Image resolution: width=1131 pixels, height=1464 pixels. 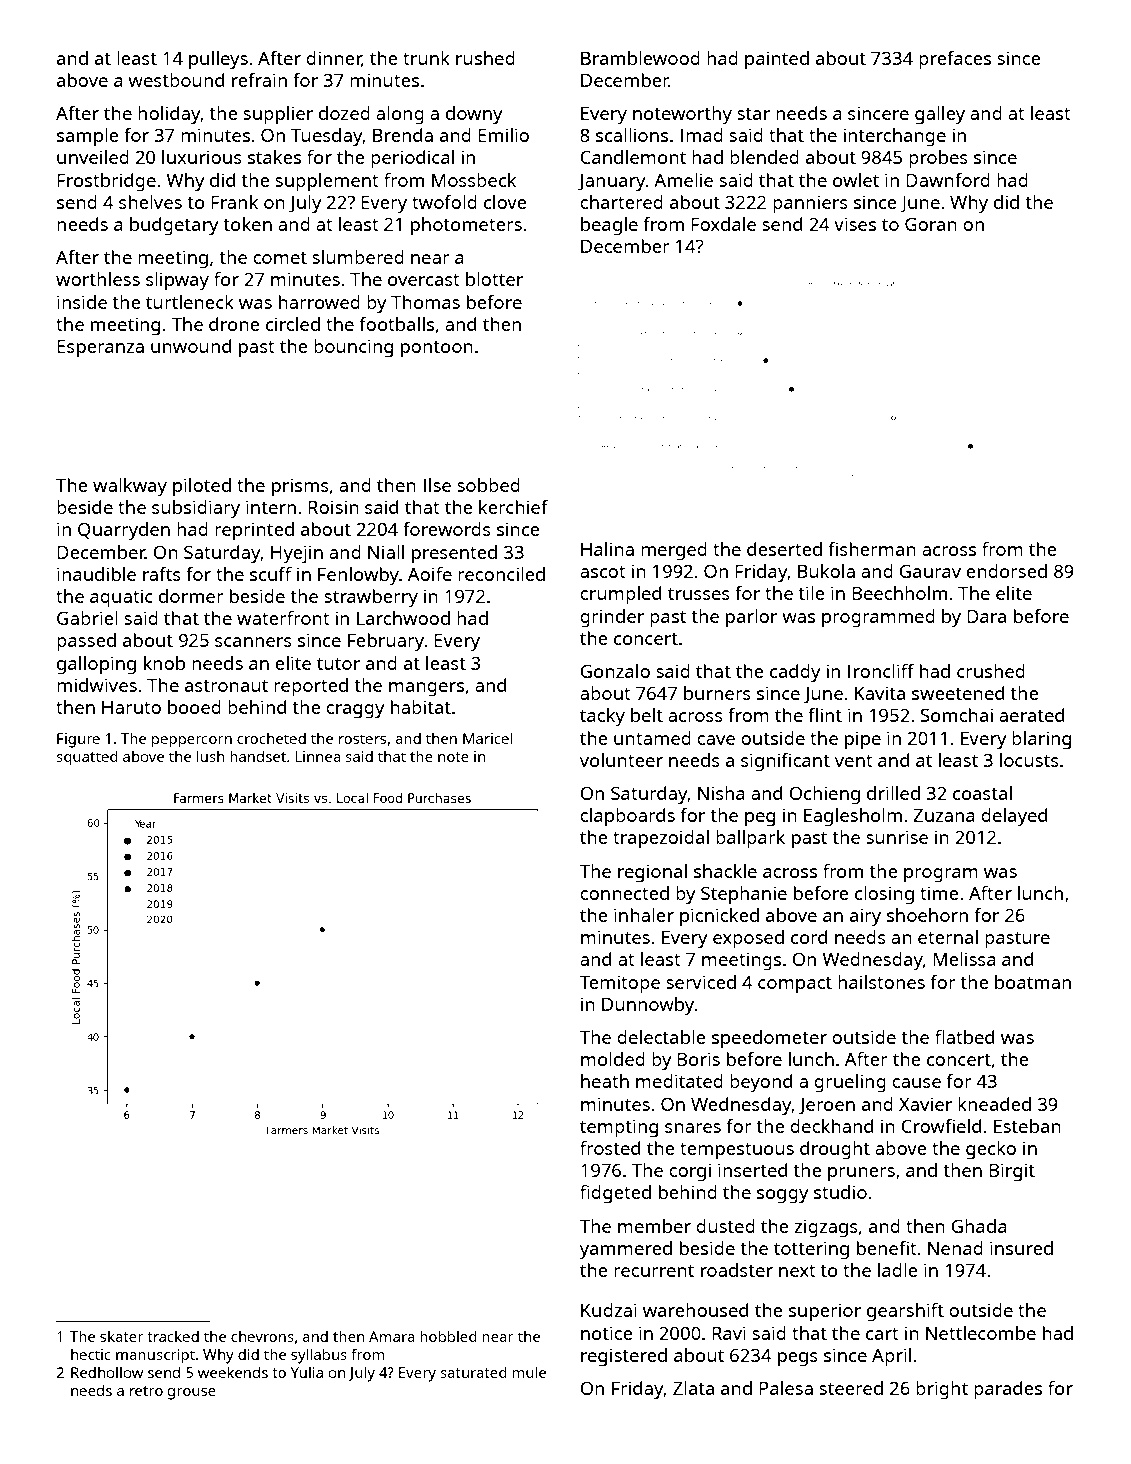 What do you see at coordinates (940, 115) in the screenshot?
I see `galley` at bounding box center [940, 115].
